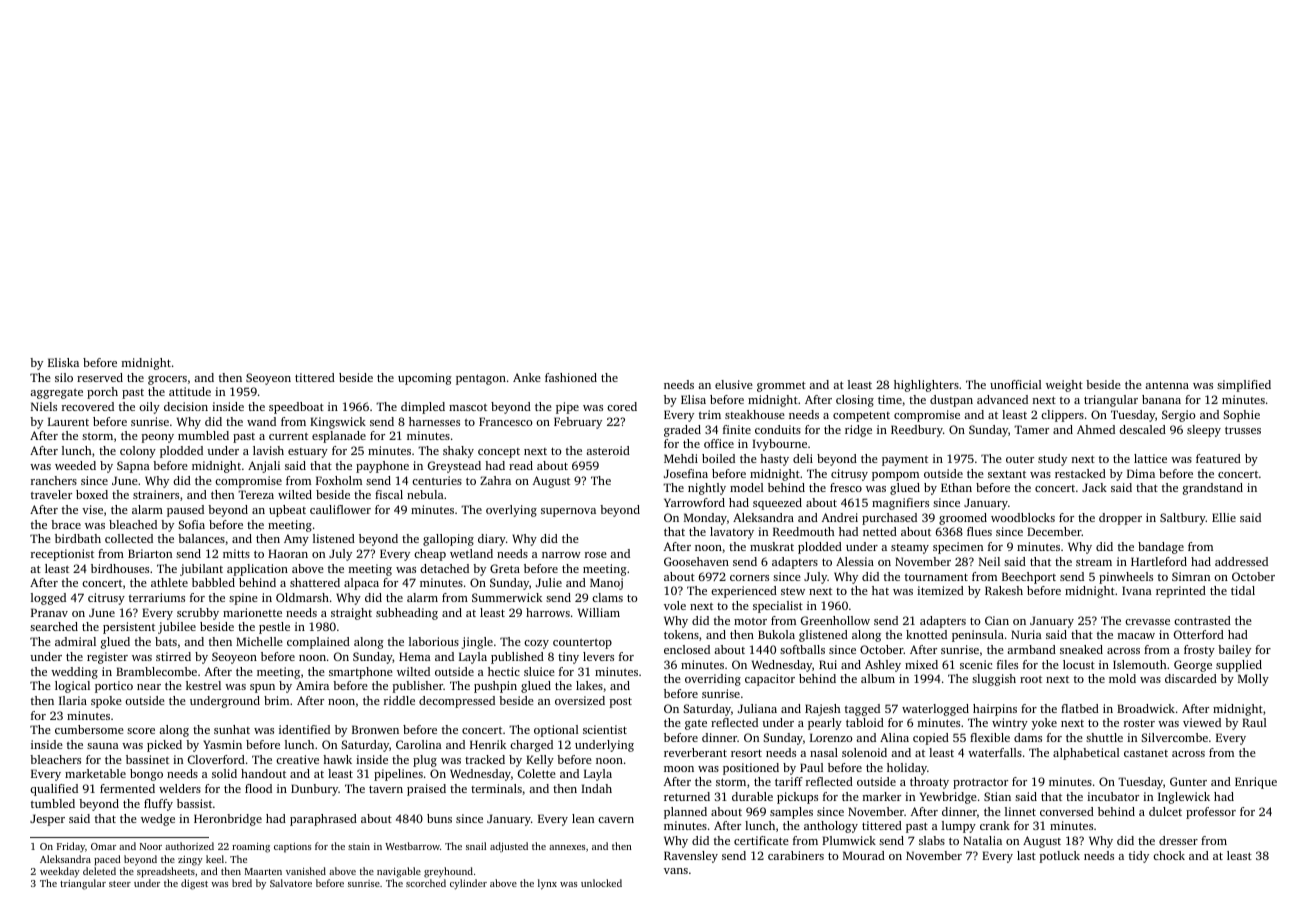 The image size is (1308, 924). I want to click on simplified, so click(1244, 386).
